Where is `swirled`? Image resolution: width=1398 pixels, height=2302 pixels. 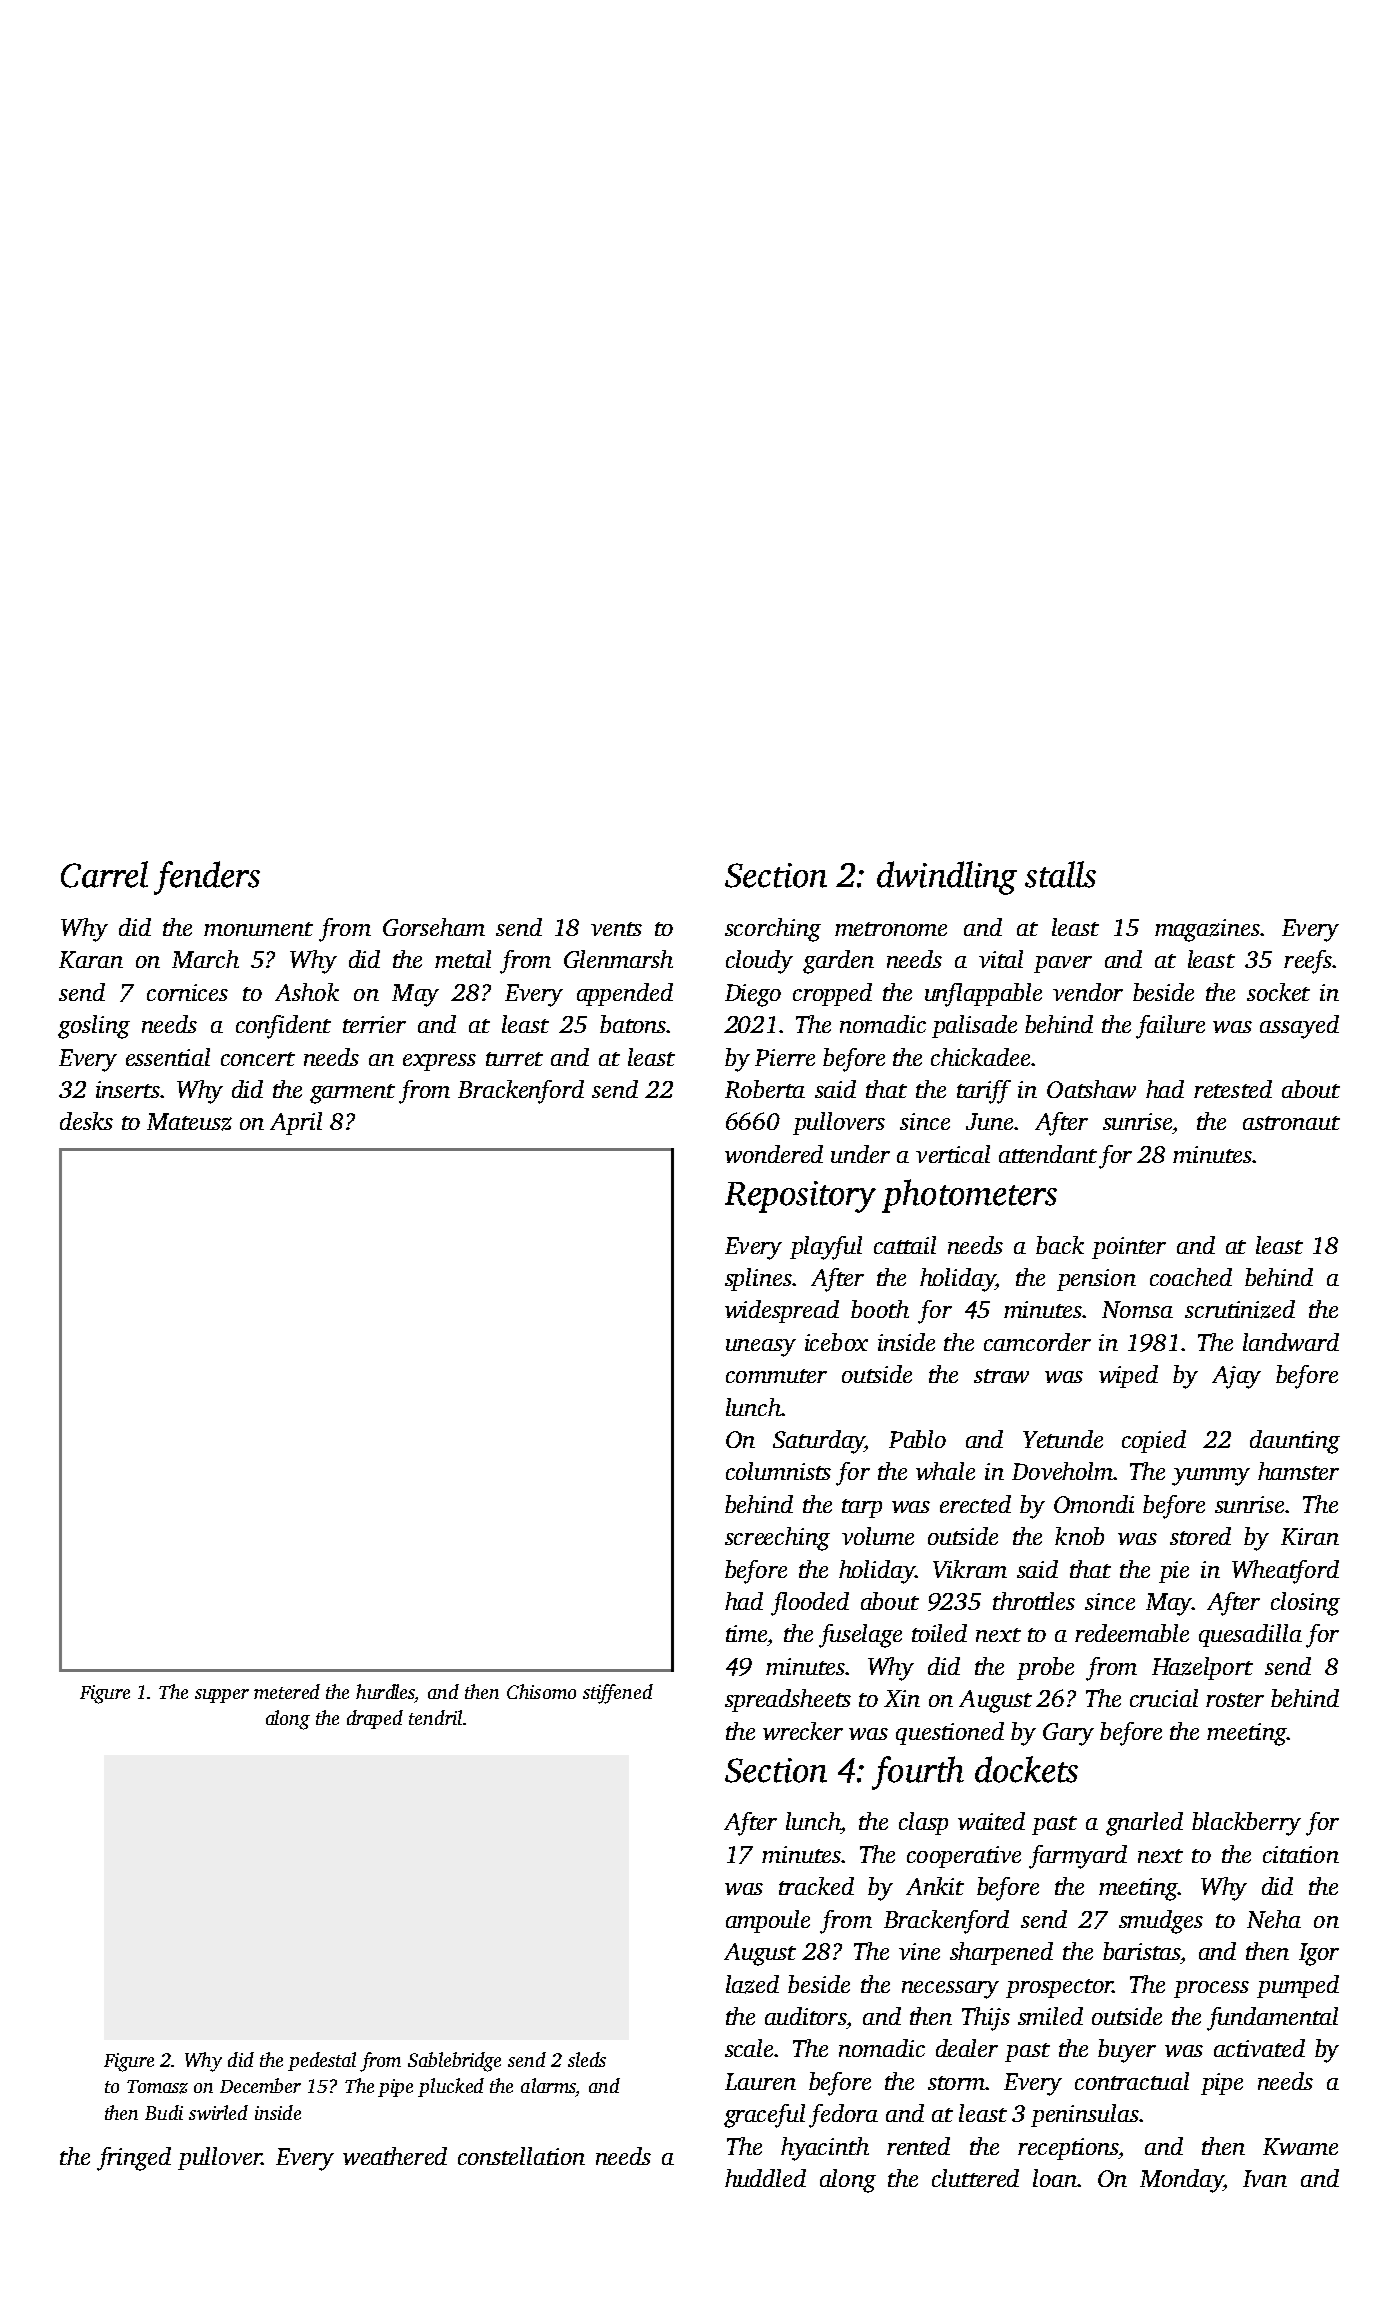 swirled is located at coordinates (218, 2112).
